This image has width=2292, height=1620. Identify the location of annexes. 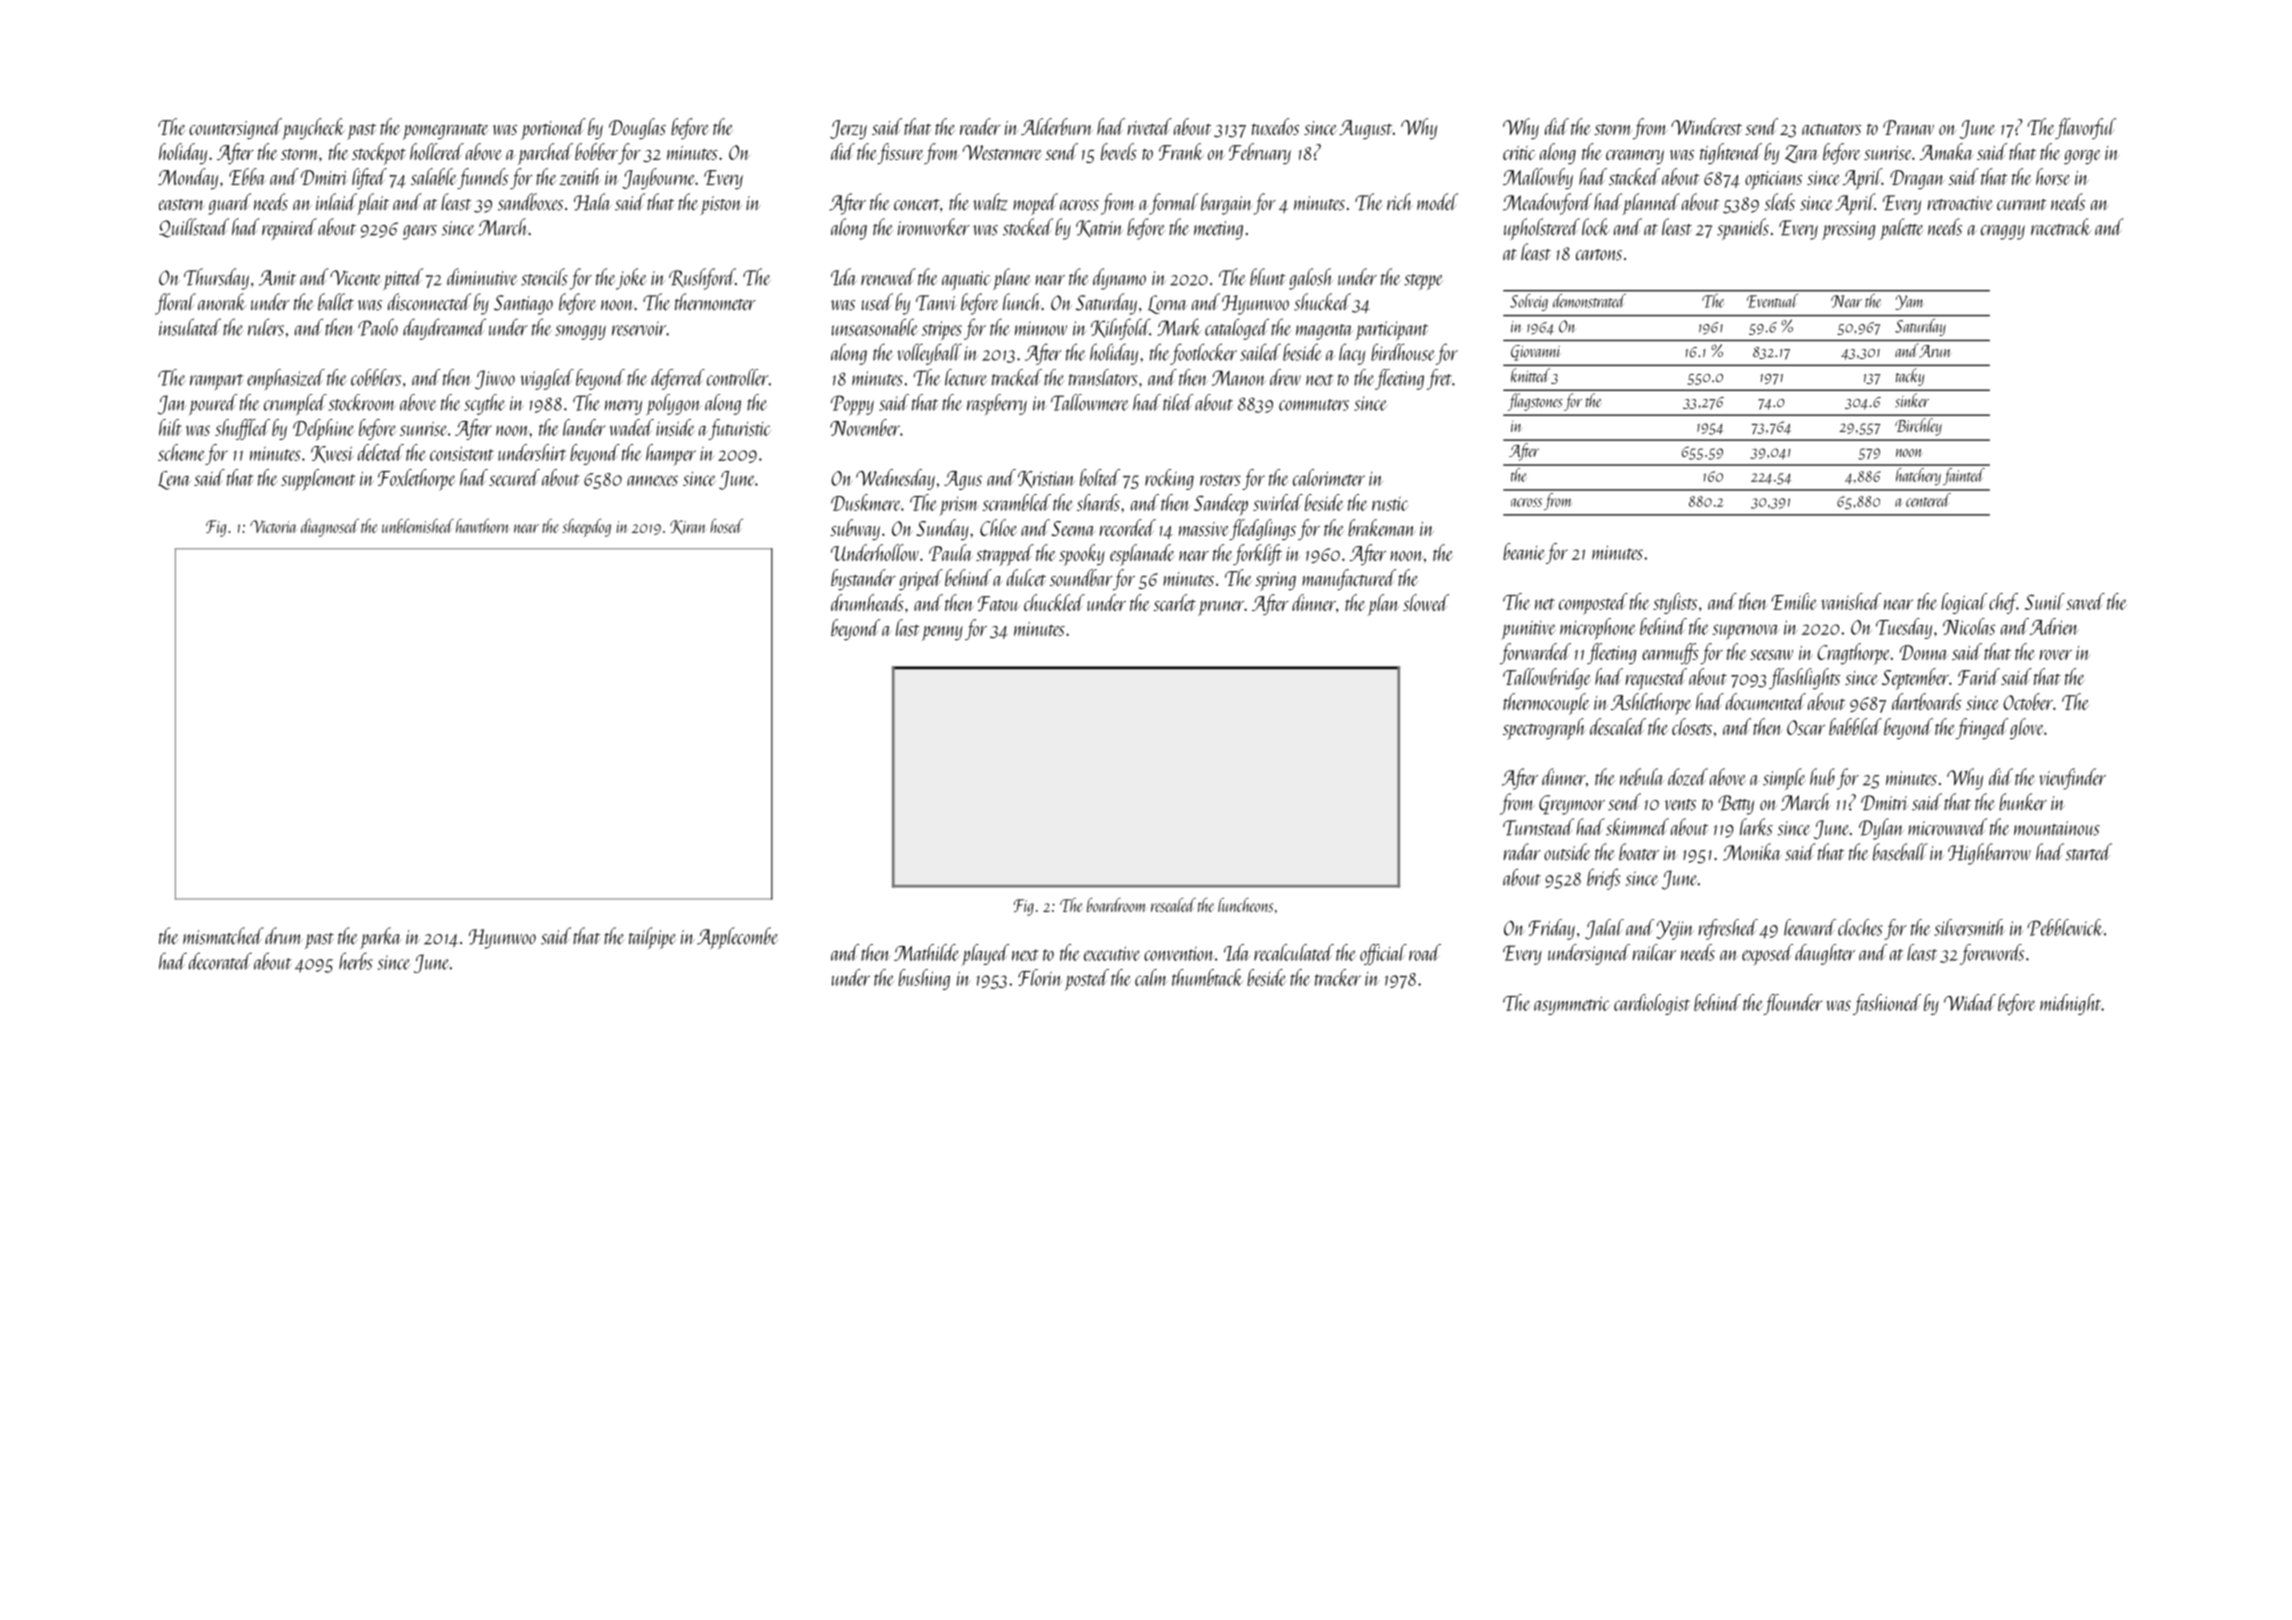
(652, 480).
